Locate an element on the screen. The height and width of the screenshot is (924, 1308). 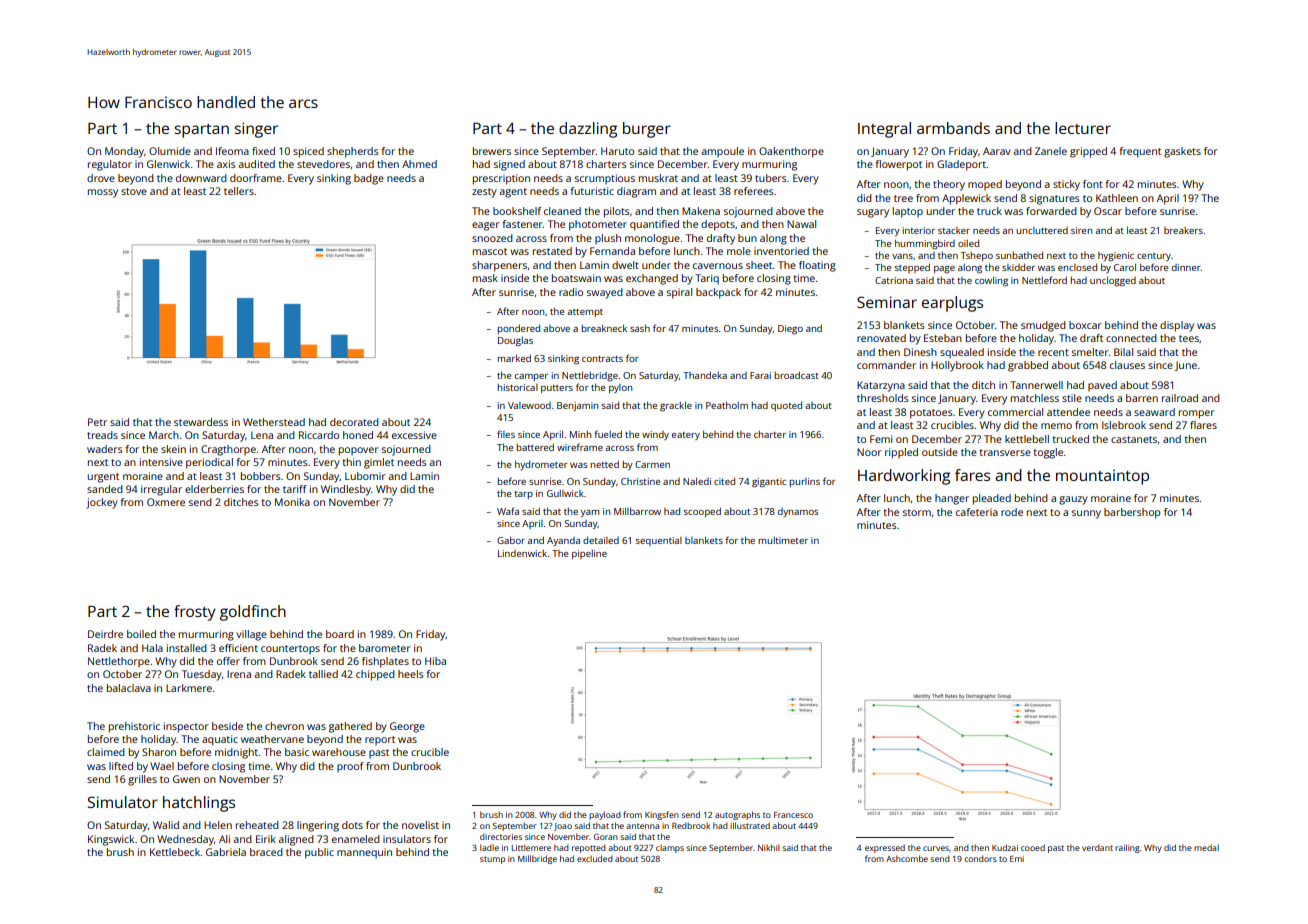
George is located at coordinates (407, 727).
